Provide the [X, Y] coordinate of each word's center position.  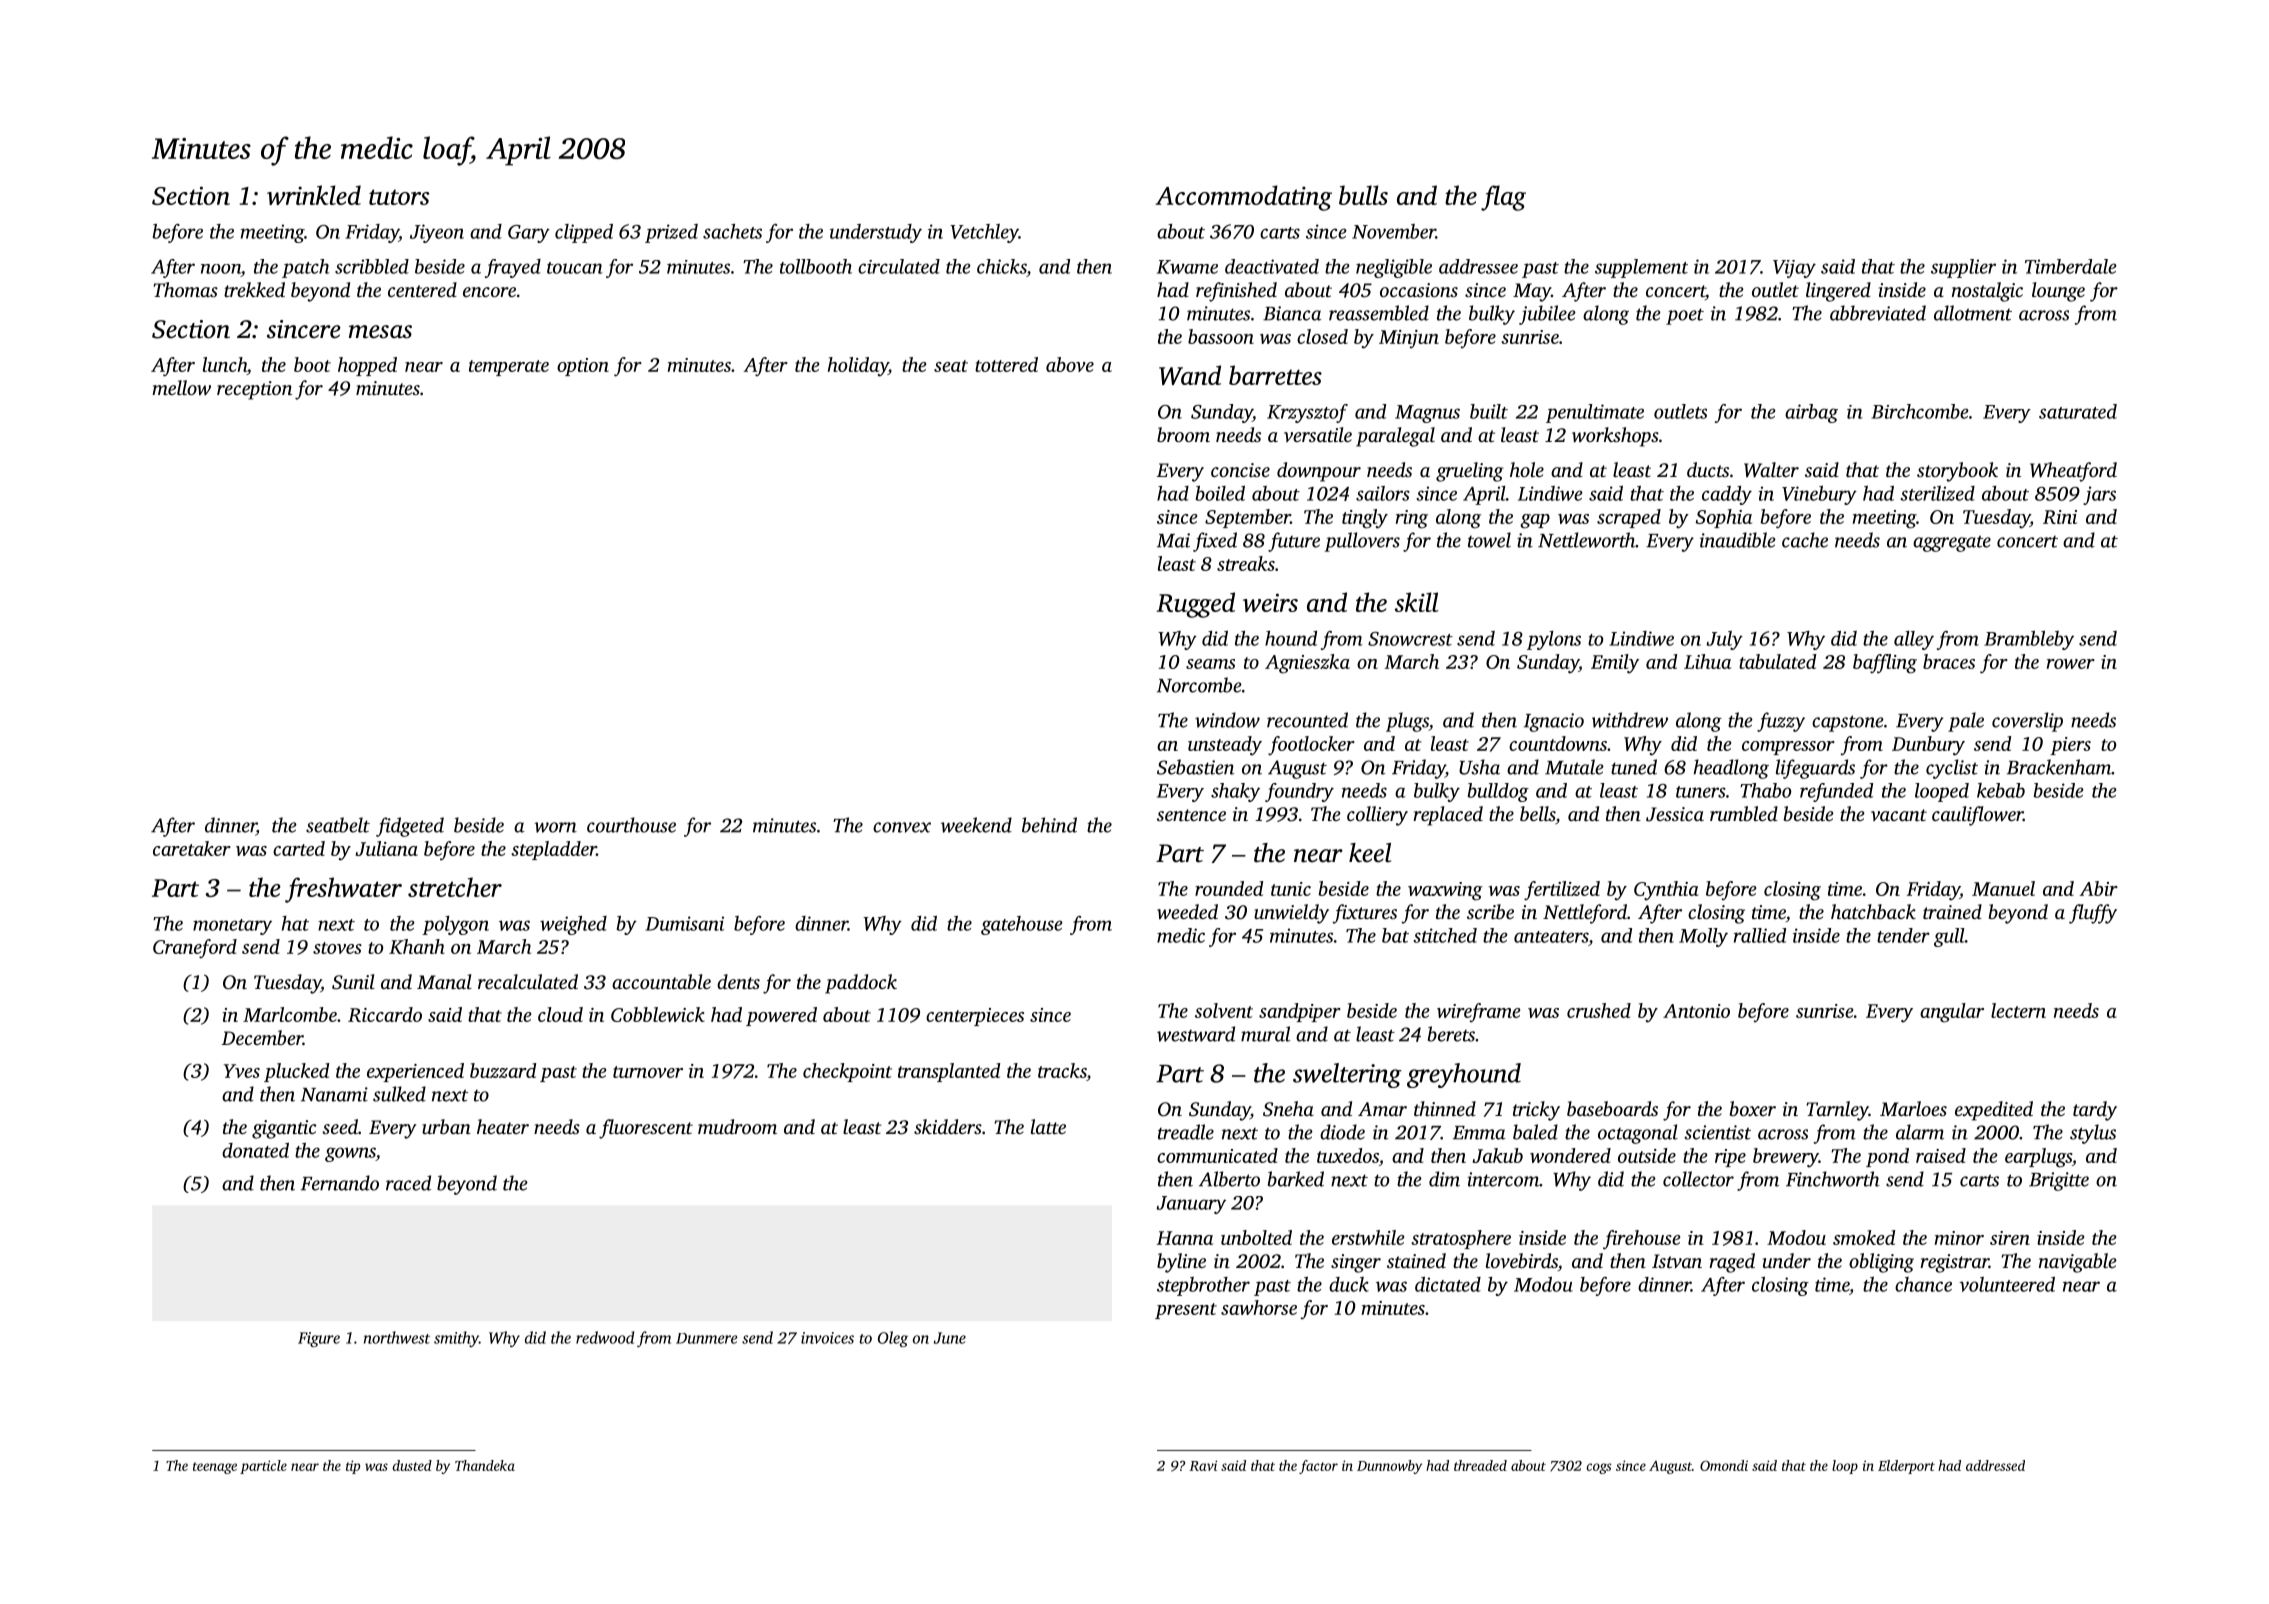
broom [1183, 434]
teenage [215, 1468]
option [583, 367]
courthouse [631, 825]
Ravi [1203, 1465]
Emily [1615, 664]
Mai [1173, 540]
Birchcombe [1920, 411]
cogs [1599, 1468]
